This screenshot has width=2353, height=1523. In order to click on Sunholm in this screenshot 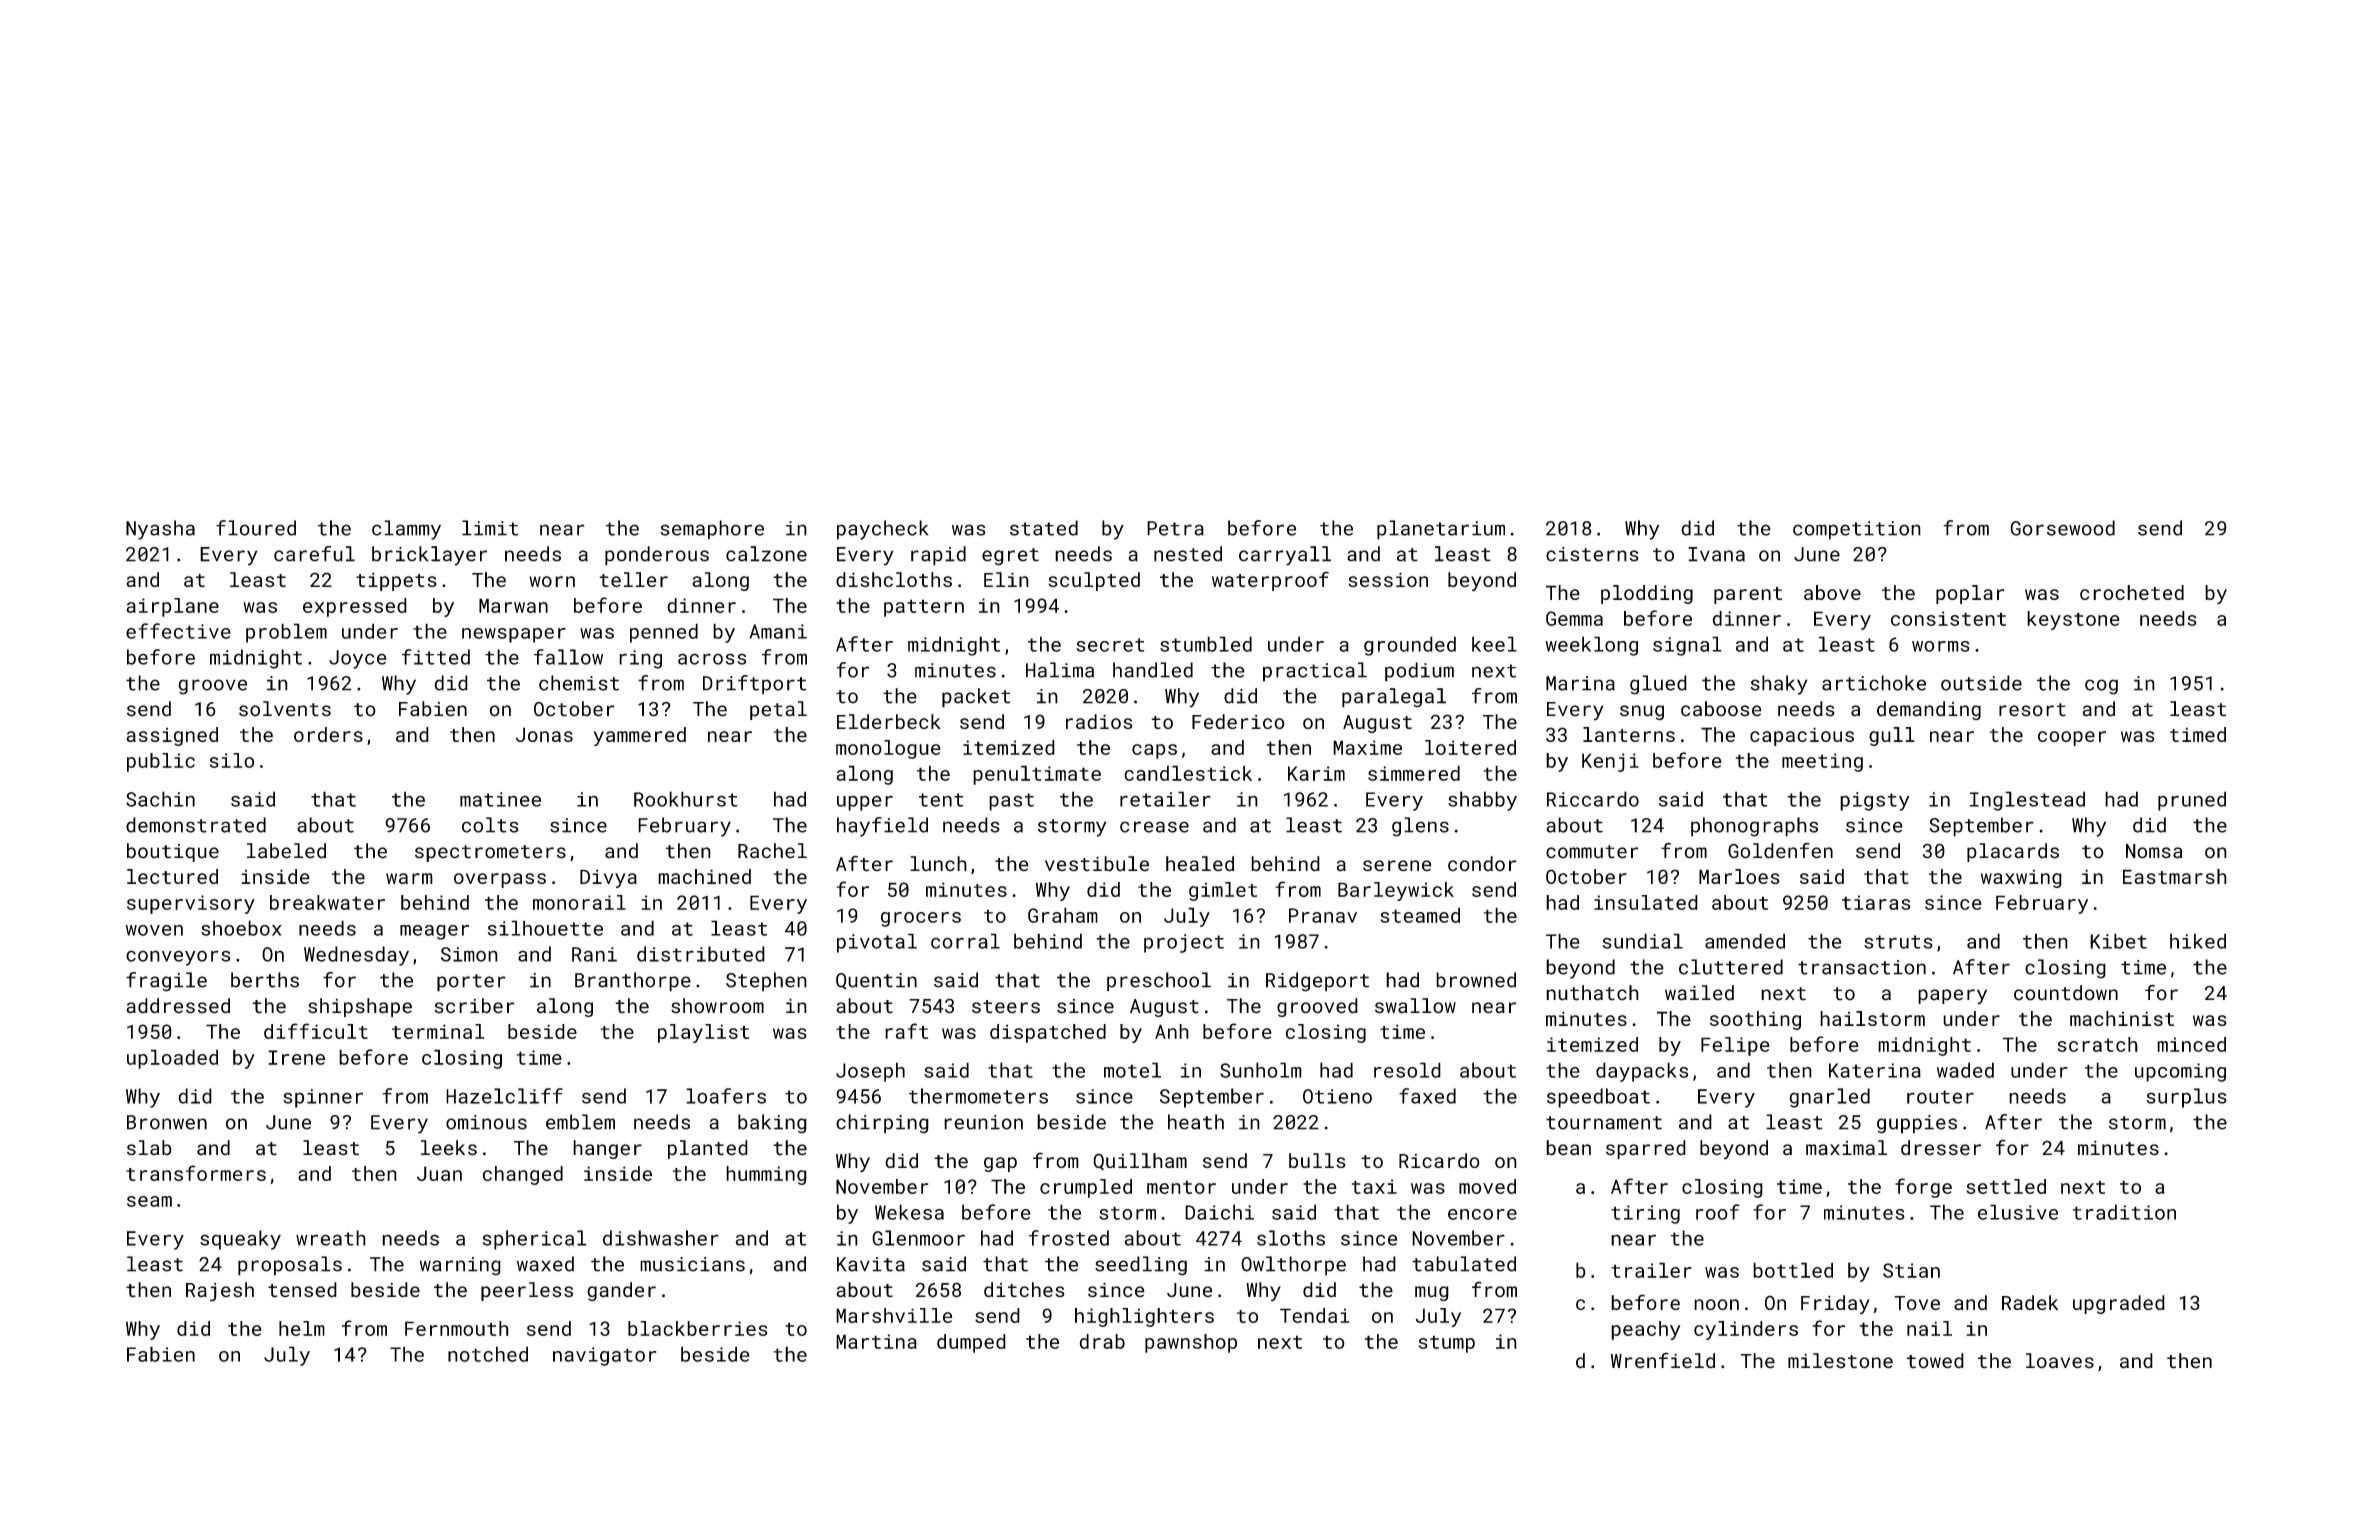, I will do `click(1261, 1070)`.
